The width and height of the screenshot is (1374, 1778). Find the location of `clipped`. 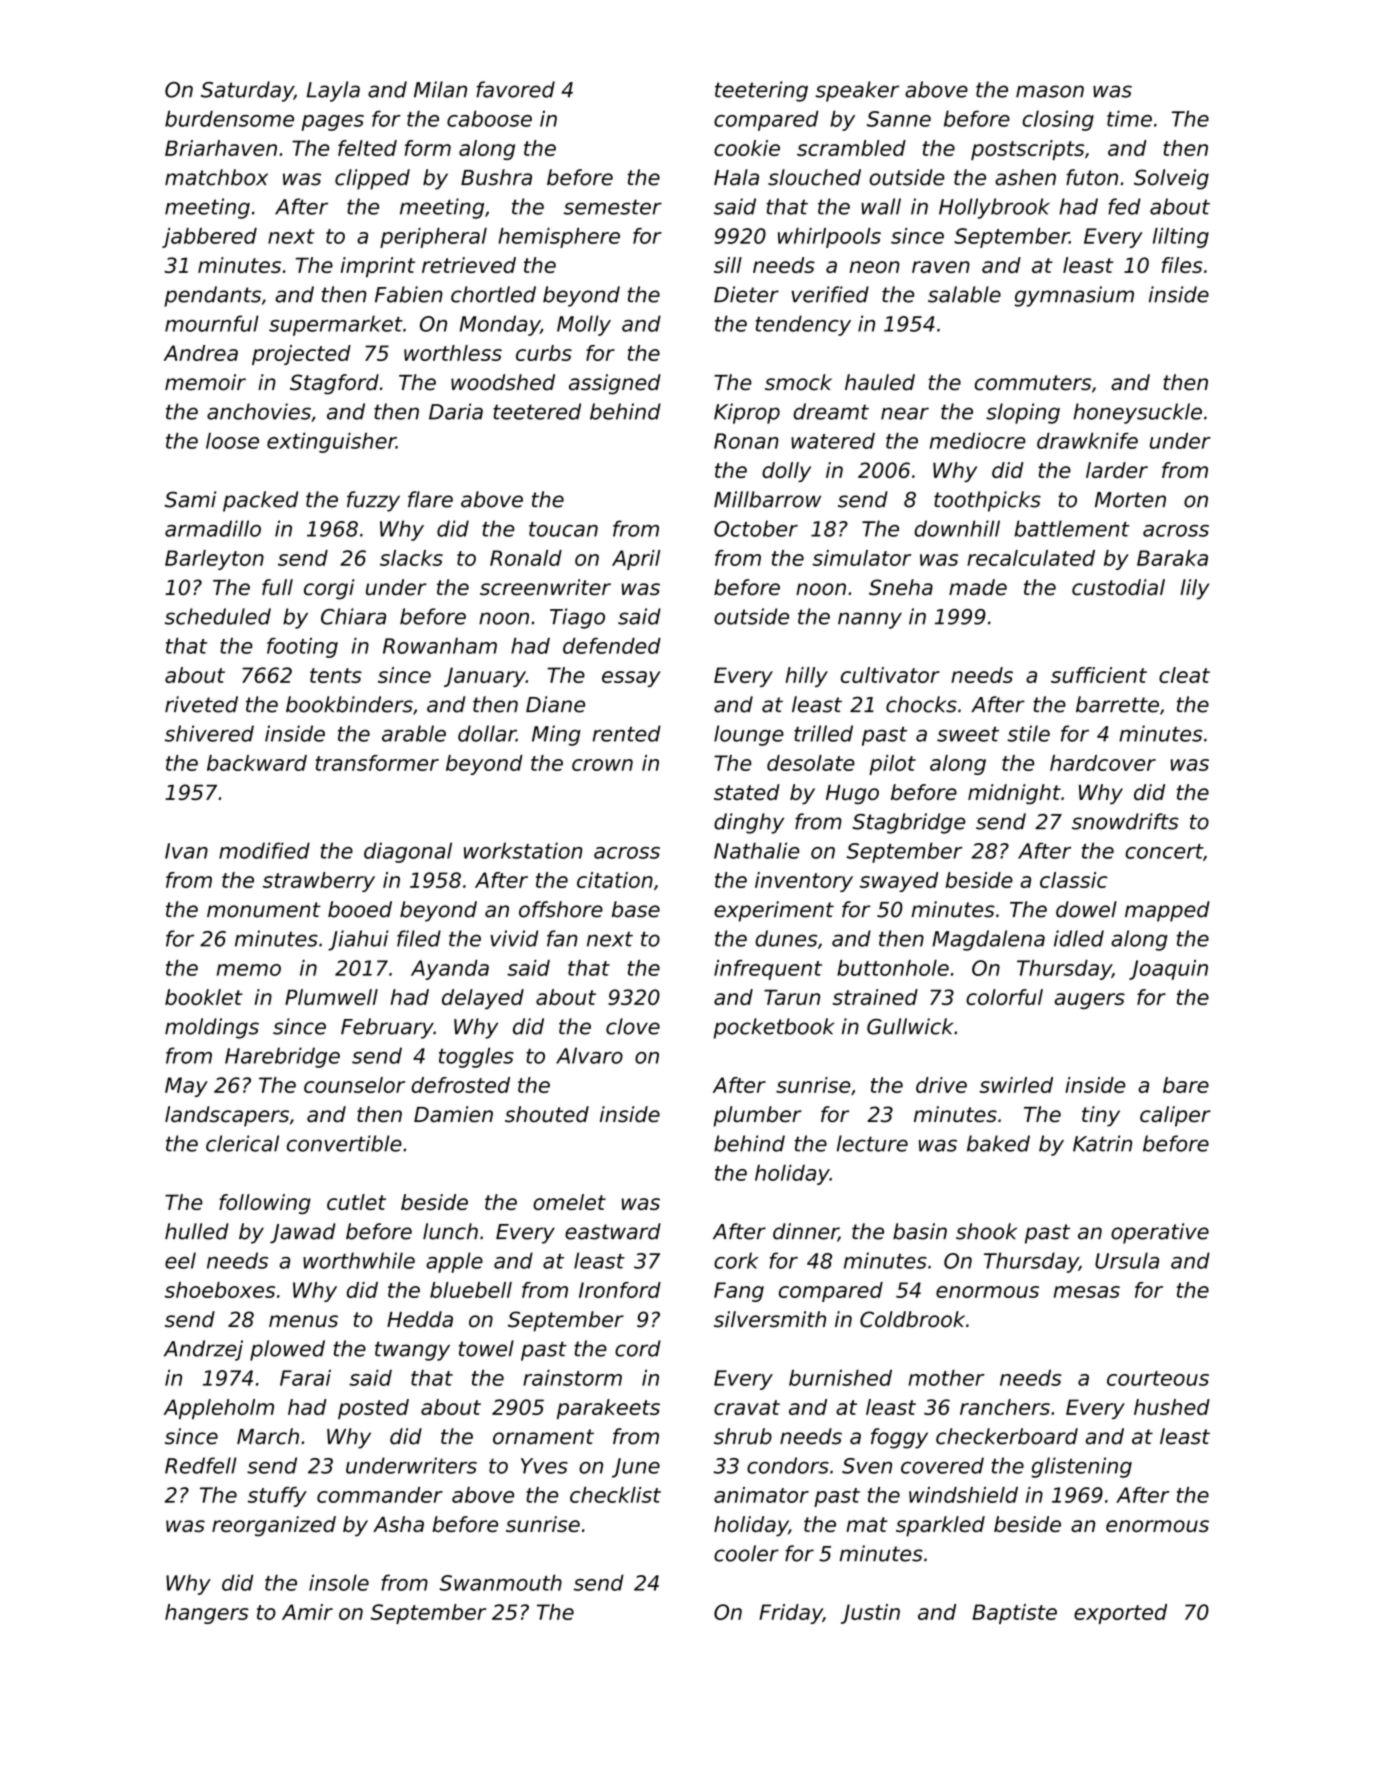

clipped is located at coordinates (372, 179).
